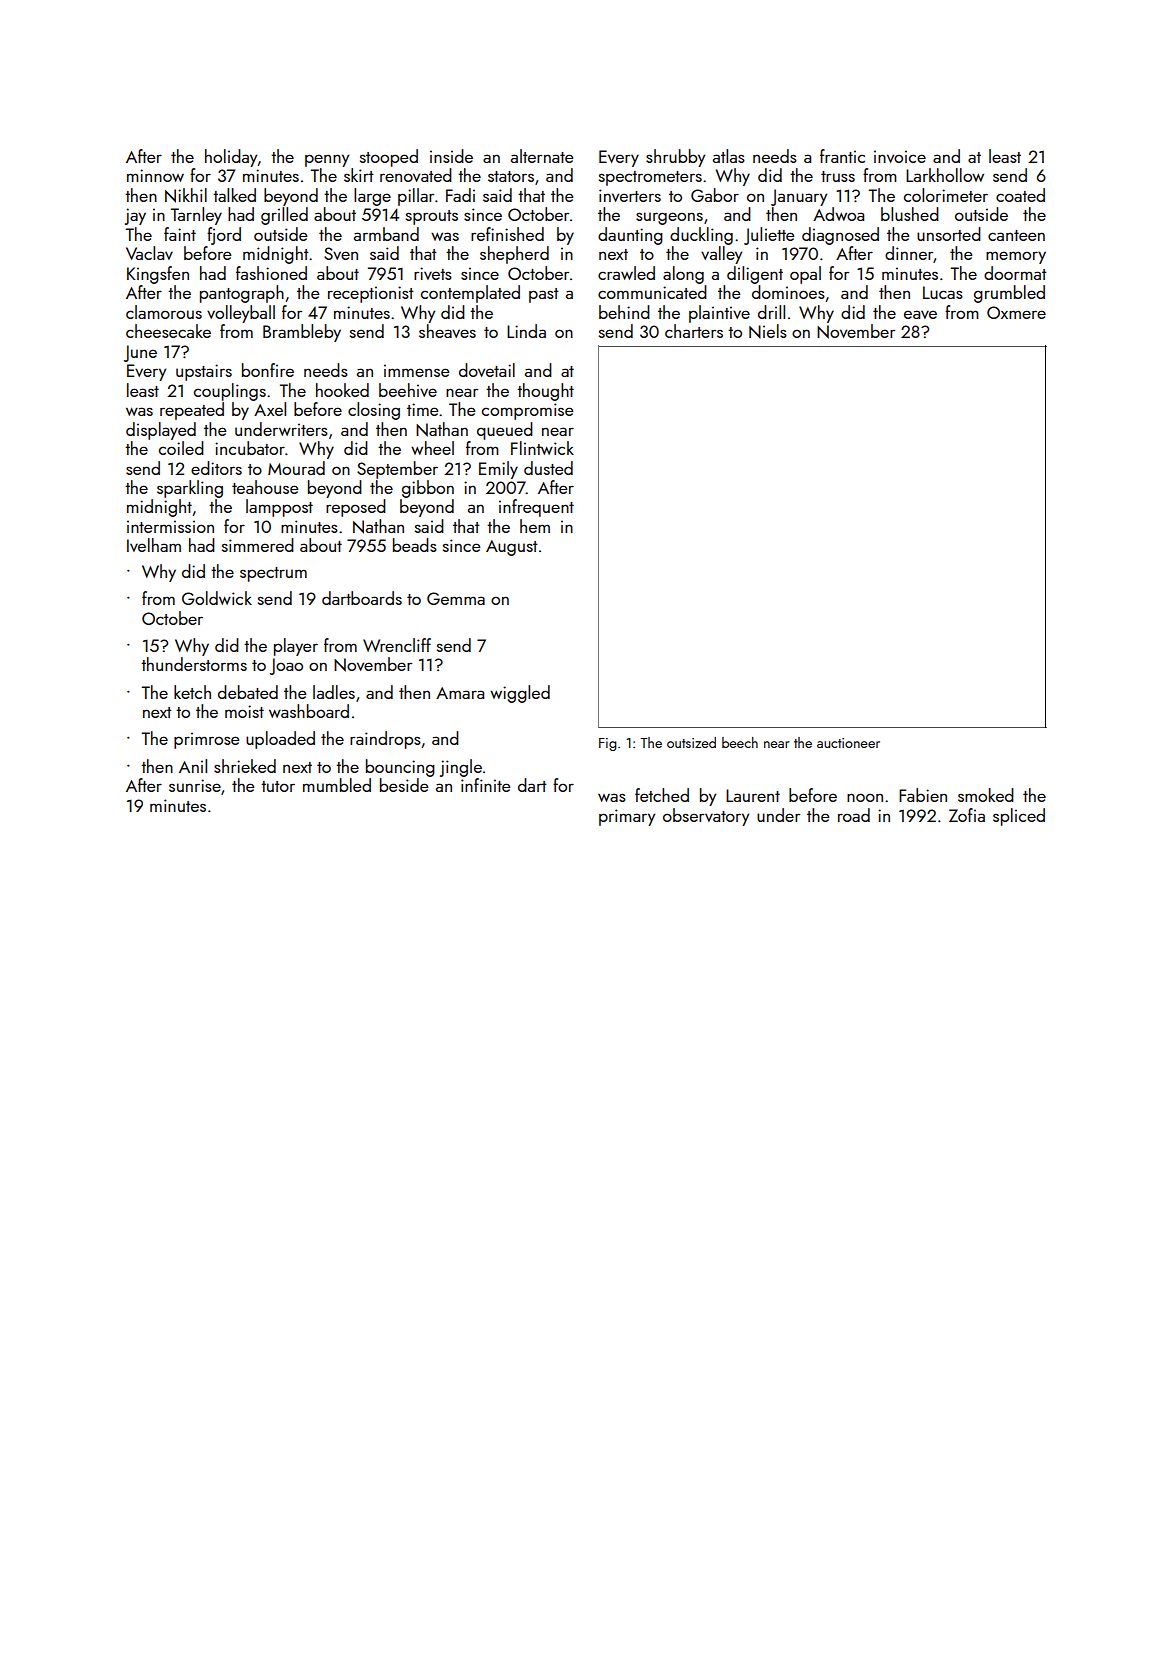 The width and height of the screenshot is (1172, 1657). I want to click on washboard, so click(309, 711).
